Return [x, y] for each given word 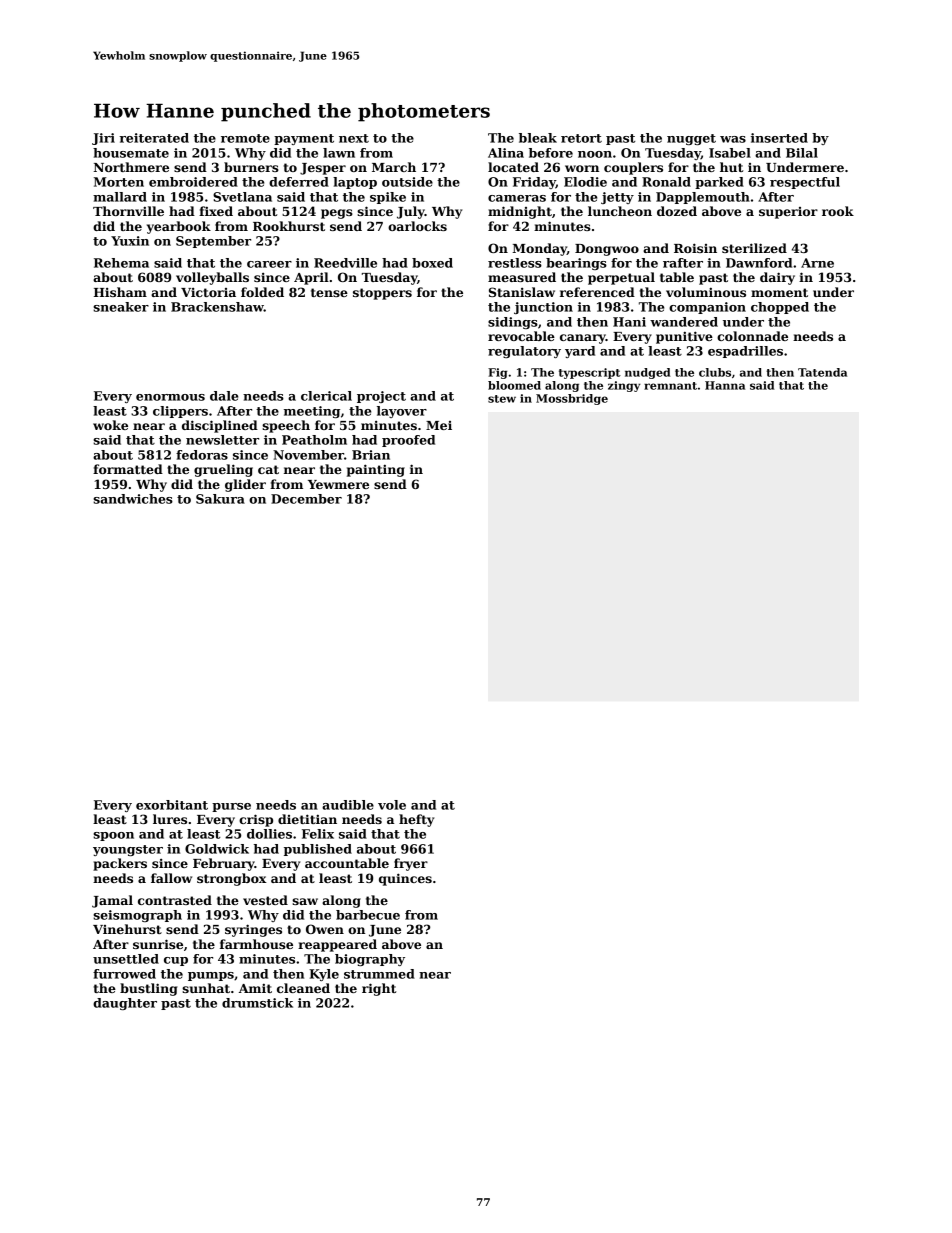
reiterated [154, 138]
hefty [416, 820]
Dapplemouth [703, 198]
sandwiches [133, 499]
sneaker [121, 307]
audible [348, 805]
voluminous [706, 292]
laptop [355, 183]
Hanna [725, 385]
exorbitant [172, 805]
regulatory [524, 352]
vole [392, 805]
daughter [125, 1004]
